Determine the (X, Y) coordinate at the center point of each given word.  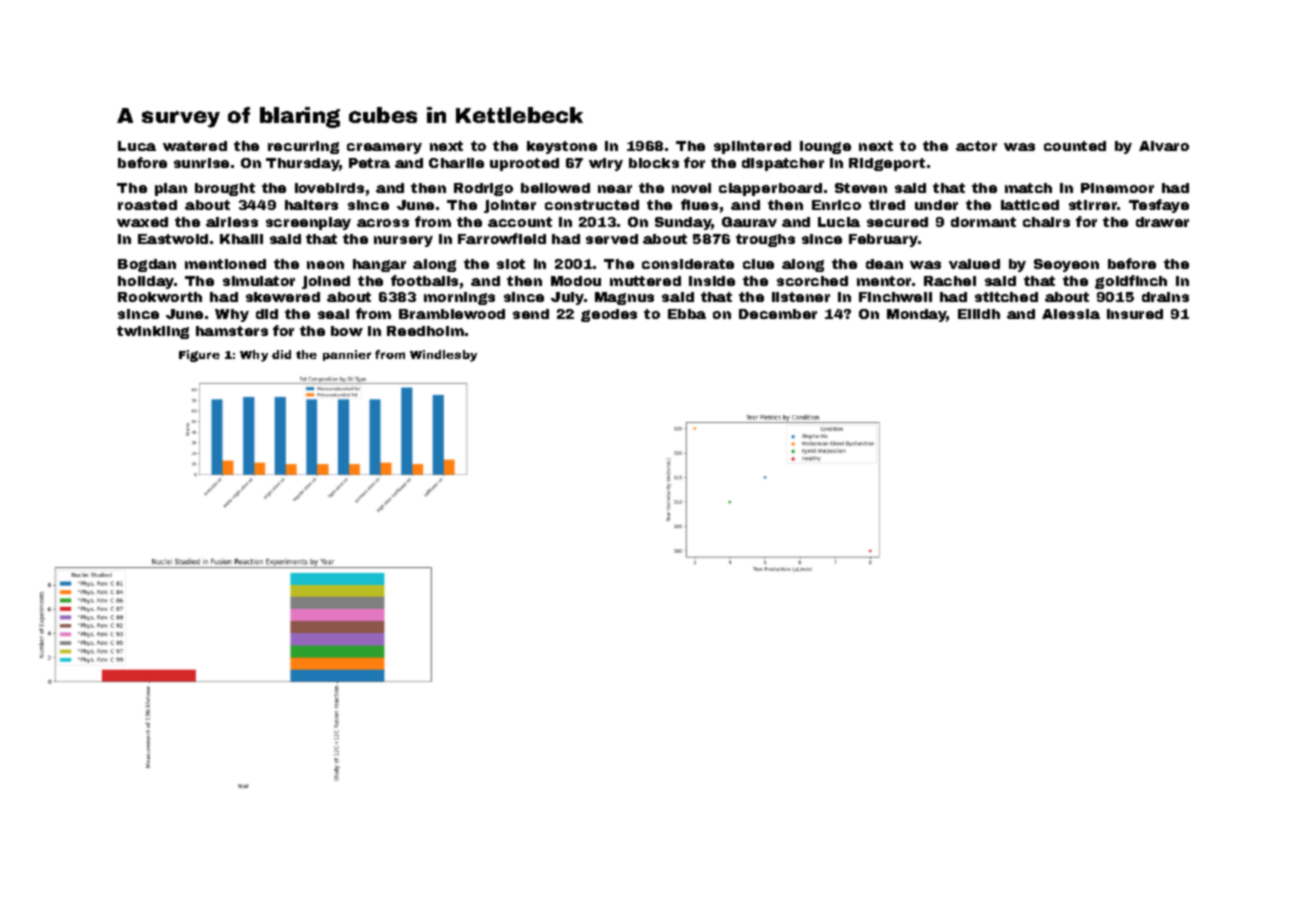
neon (325, 265)
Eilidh (979, 314)
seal (333, 314)
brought (225, 189)
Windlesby (443, 356)
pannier (347, 355)
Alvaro (1164, 146)
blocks (654, 163)
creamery (384, 148)
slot (511, 264)
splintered (752, 147)
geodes (609, 315)
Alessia (1071, 314)
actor (976, 146)
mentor (884, 281)
